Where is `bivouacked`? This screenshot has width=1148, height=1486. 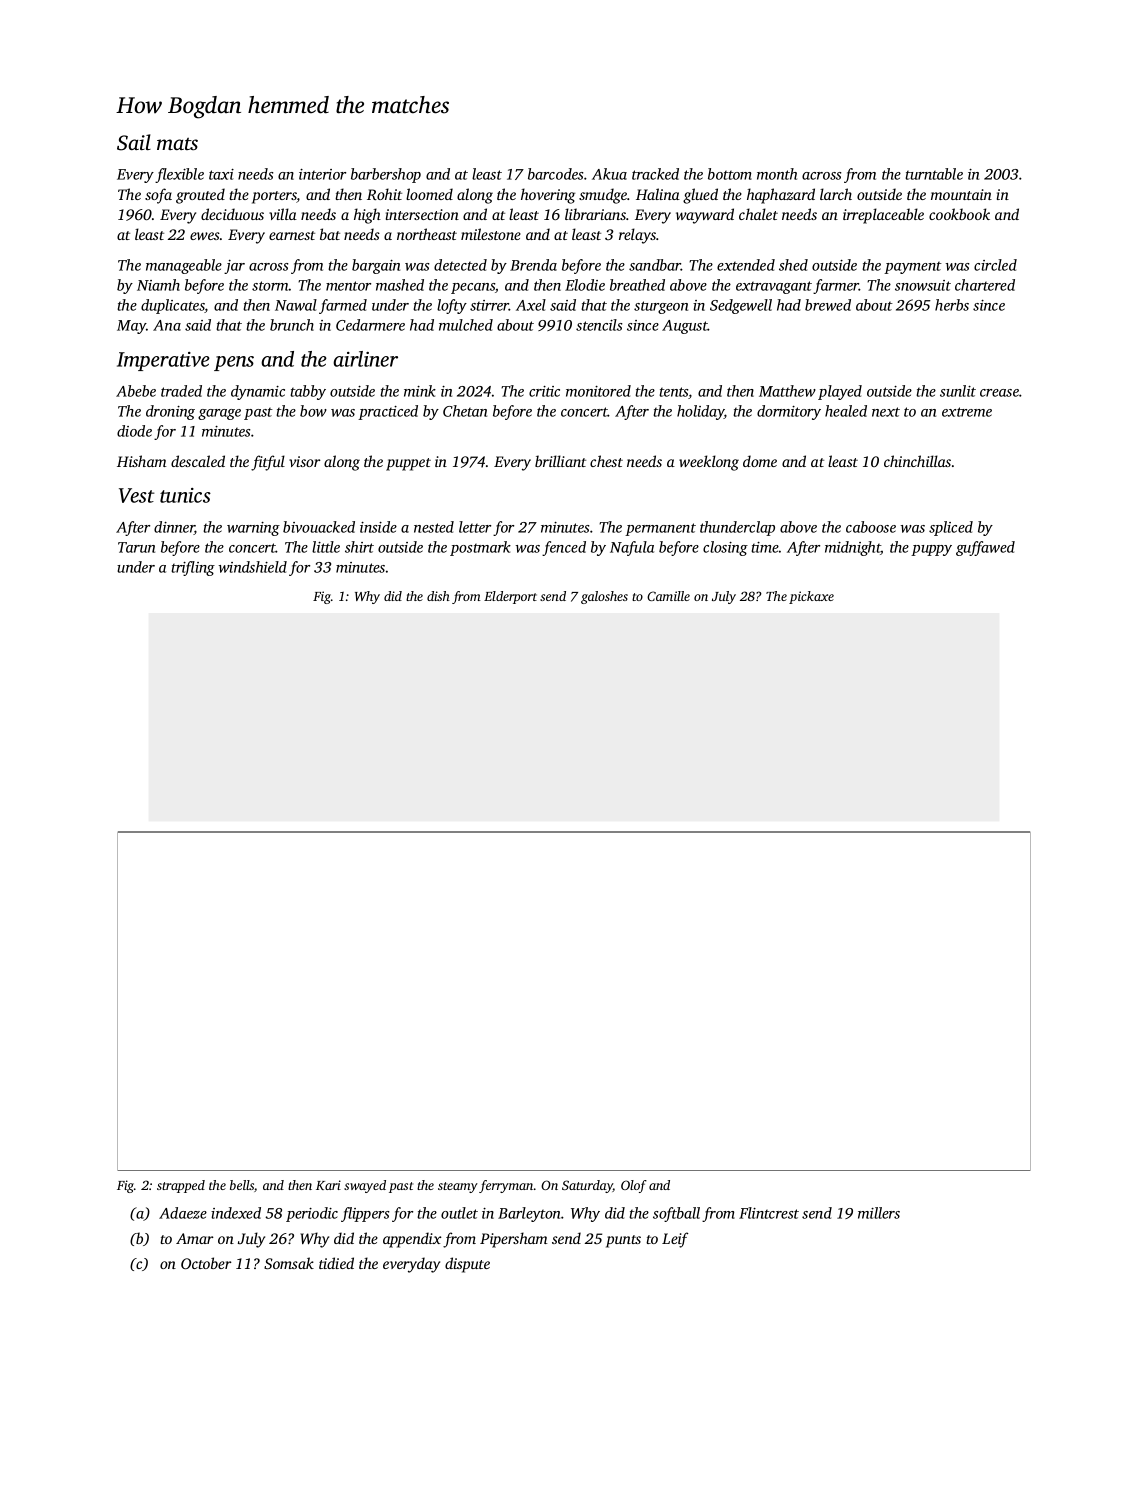
bivouacked is located at coordinates (319, 527).
